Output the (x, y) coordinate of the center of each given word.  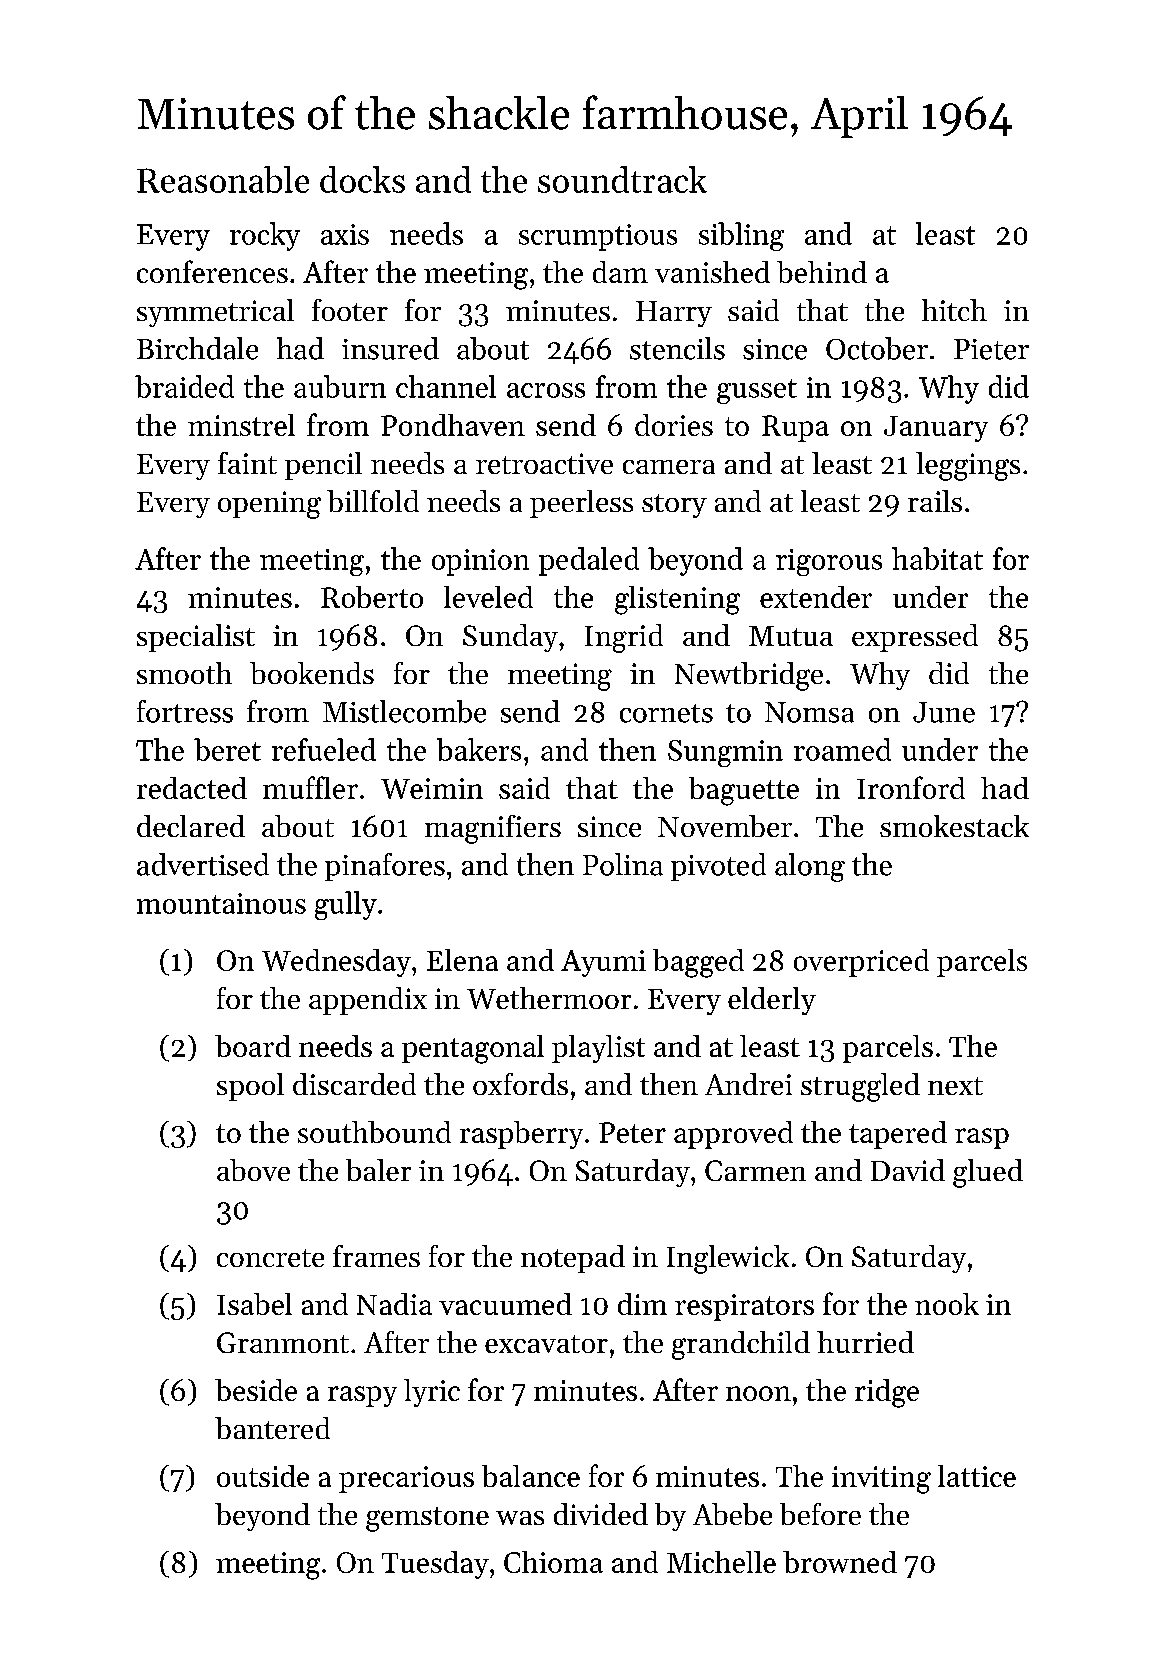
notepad (573, 1259)
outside (263, 1476)
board (253, 1046)
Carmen (755, 1170)
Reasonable (223, 179)
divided (601, 1514)
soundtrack (622, 179)
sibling (741, 236)
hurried (865, 1342)
